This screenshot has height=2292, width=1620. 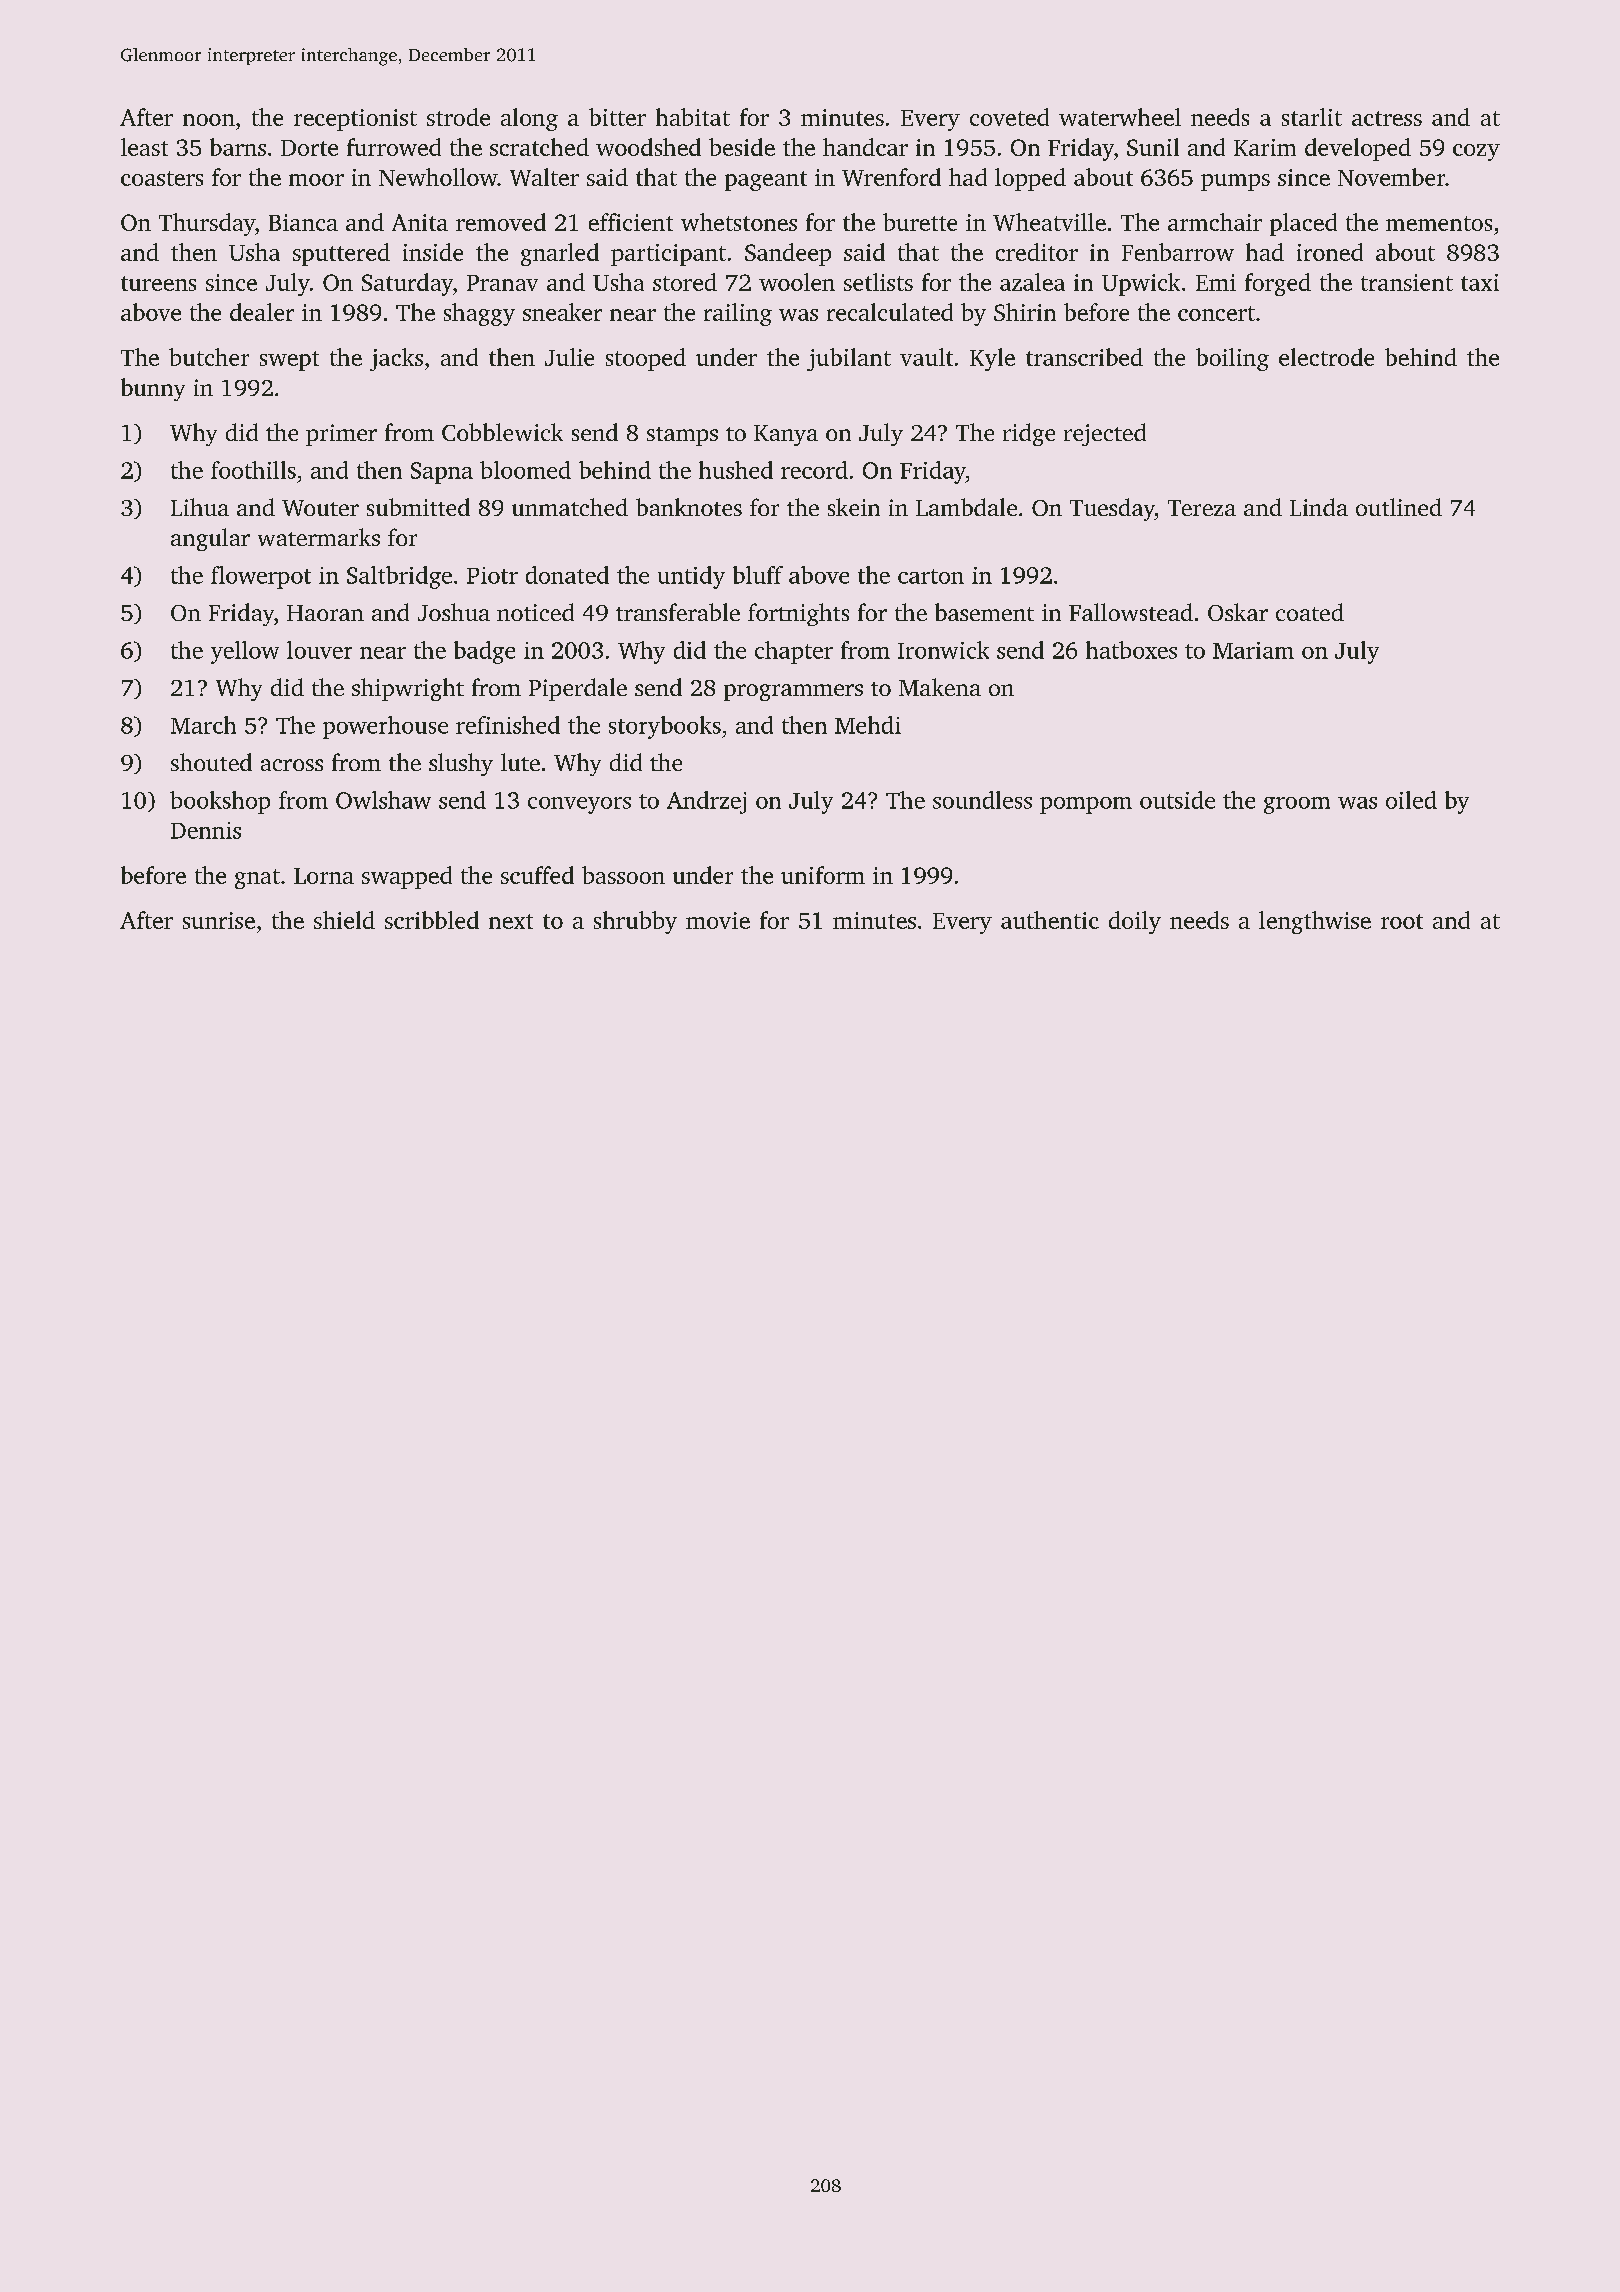 What do you see at coordinates (458, 117) in the screenshot?
I see `strode` at bounding box center [458, 117].
